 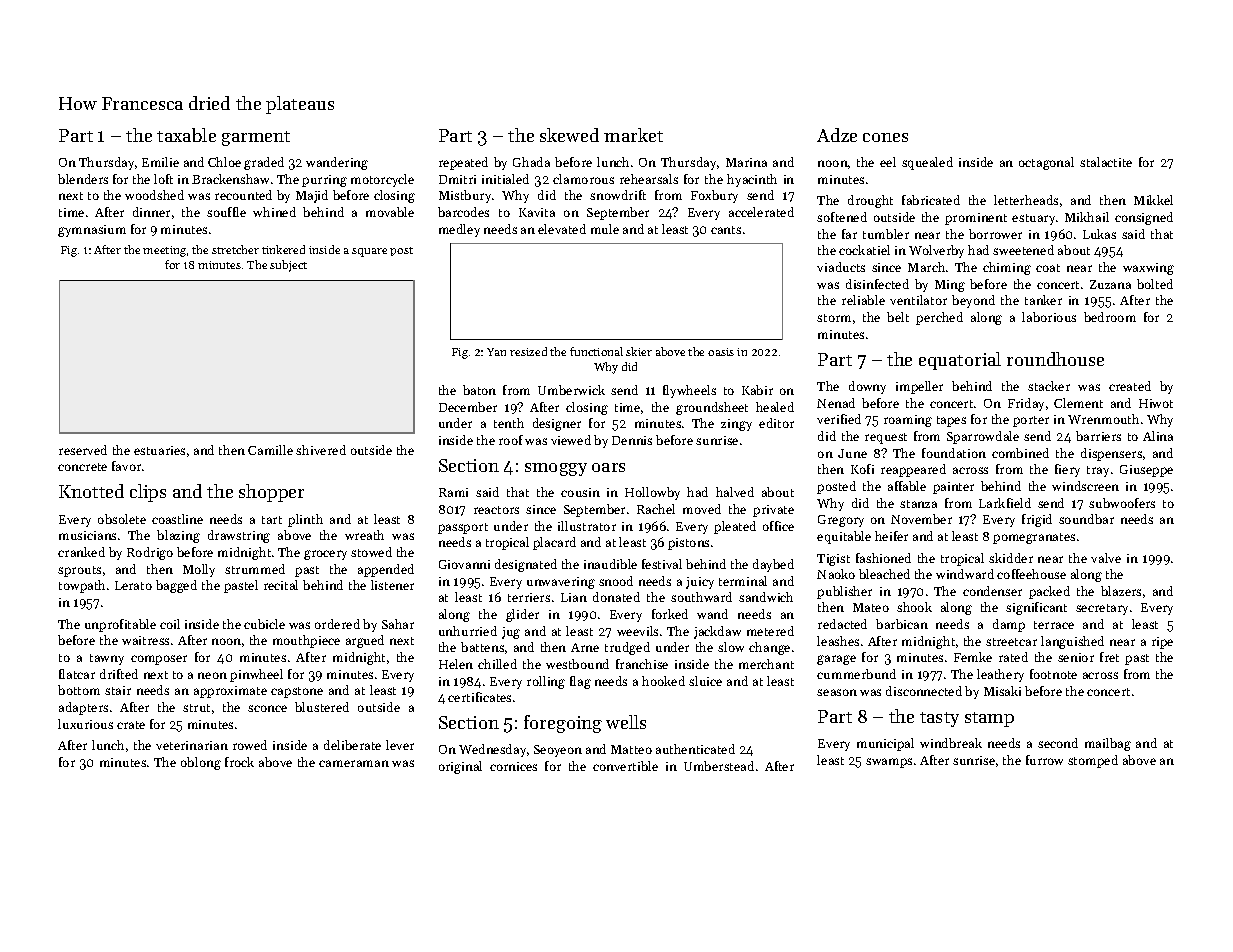 I want to click on subject, so click(x=288, y=266).
